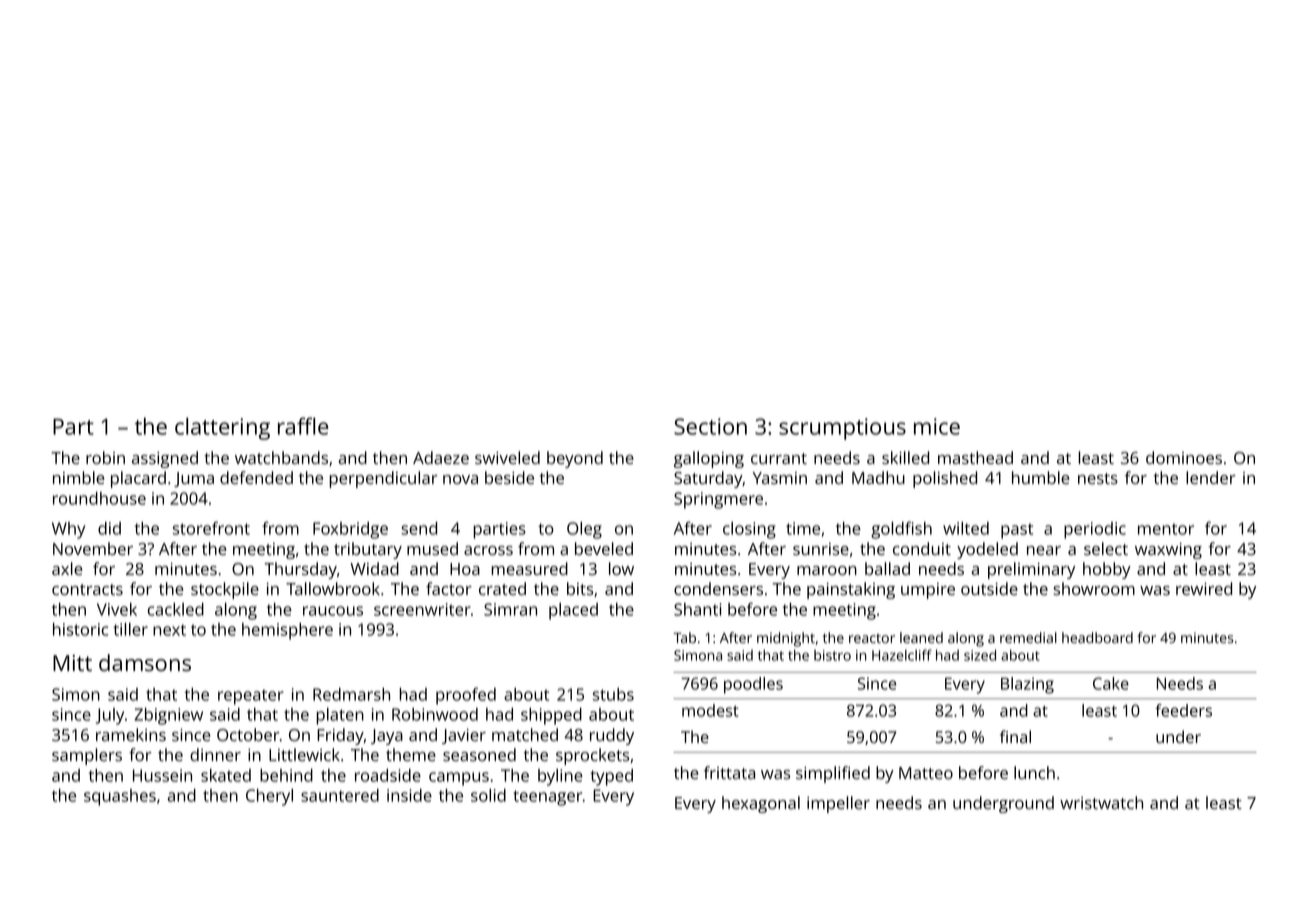 This document has height=924, width=1308. Describe the element at coordinates (604, 548) in the document. I see `beveled` at that location.
